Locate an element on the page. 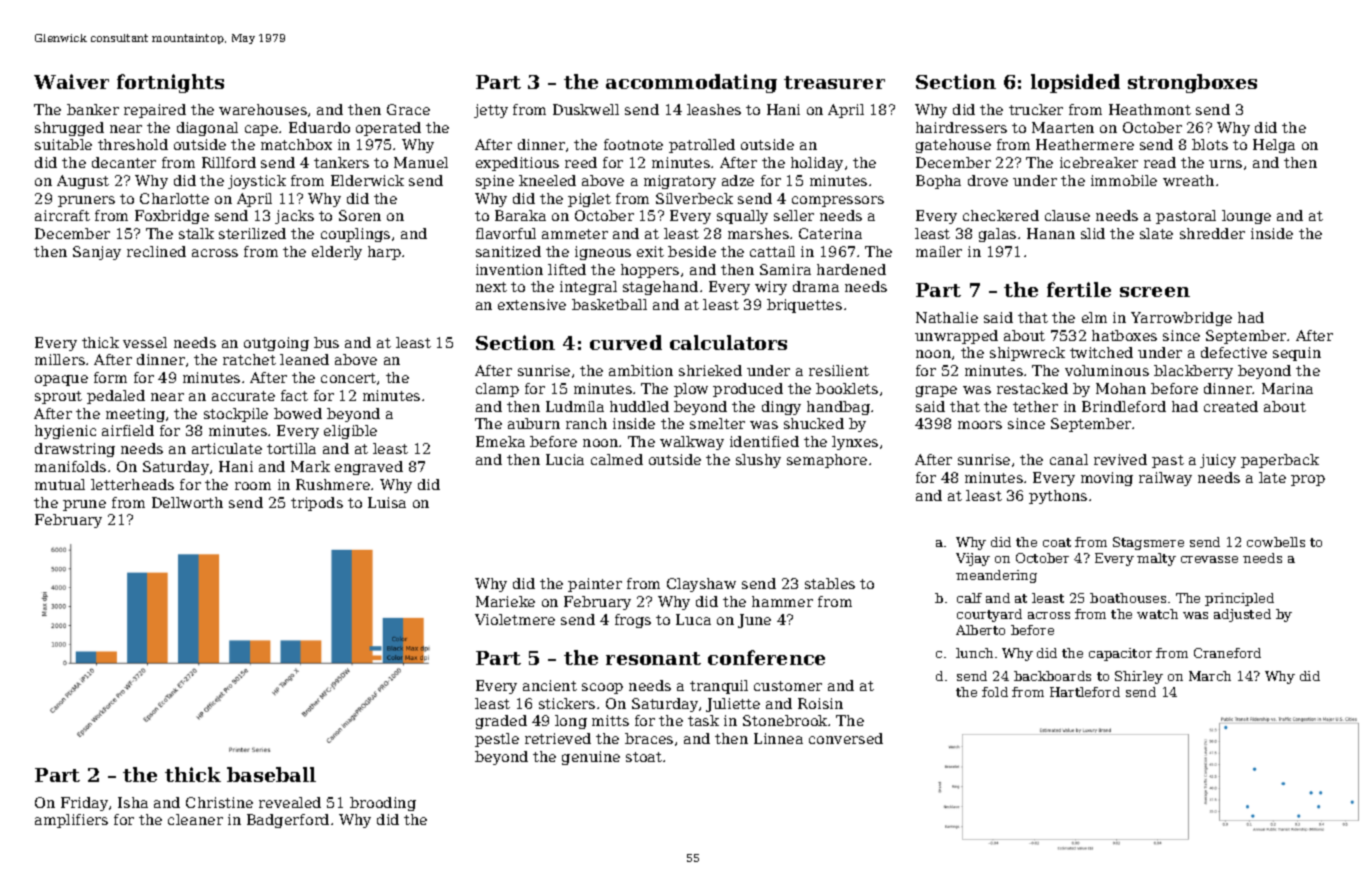 The image size is (1372, 887). Violetmere is located at coordinates (515, 619).
